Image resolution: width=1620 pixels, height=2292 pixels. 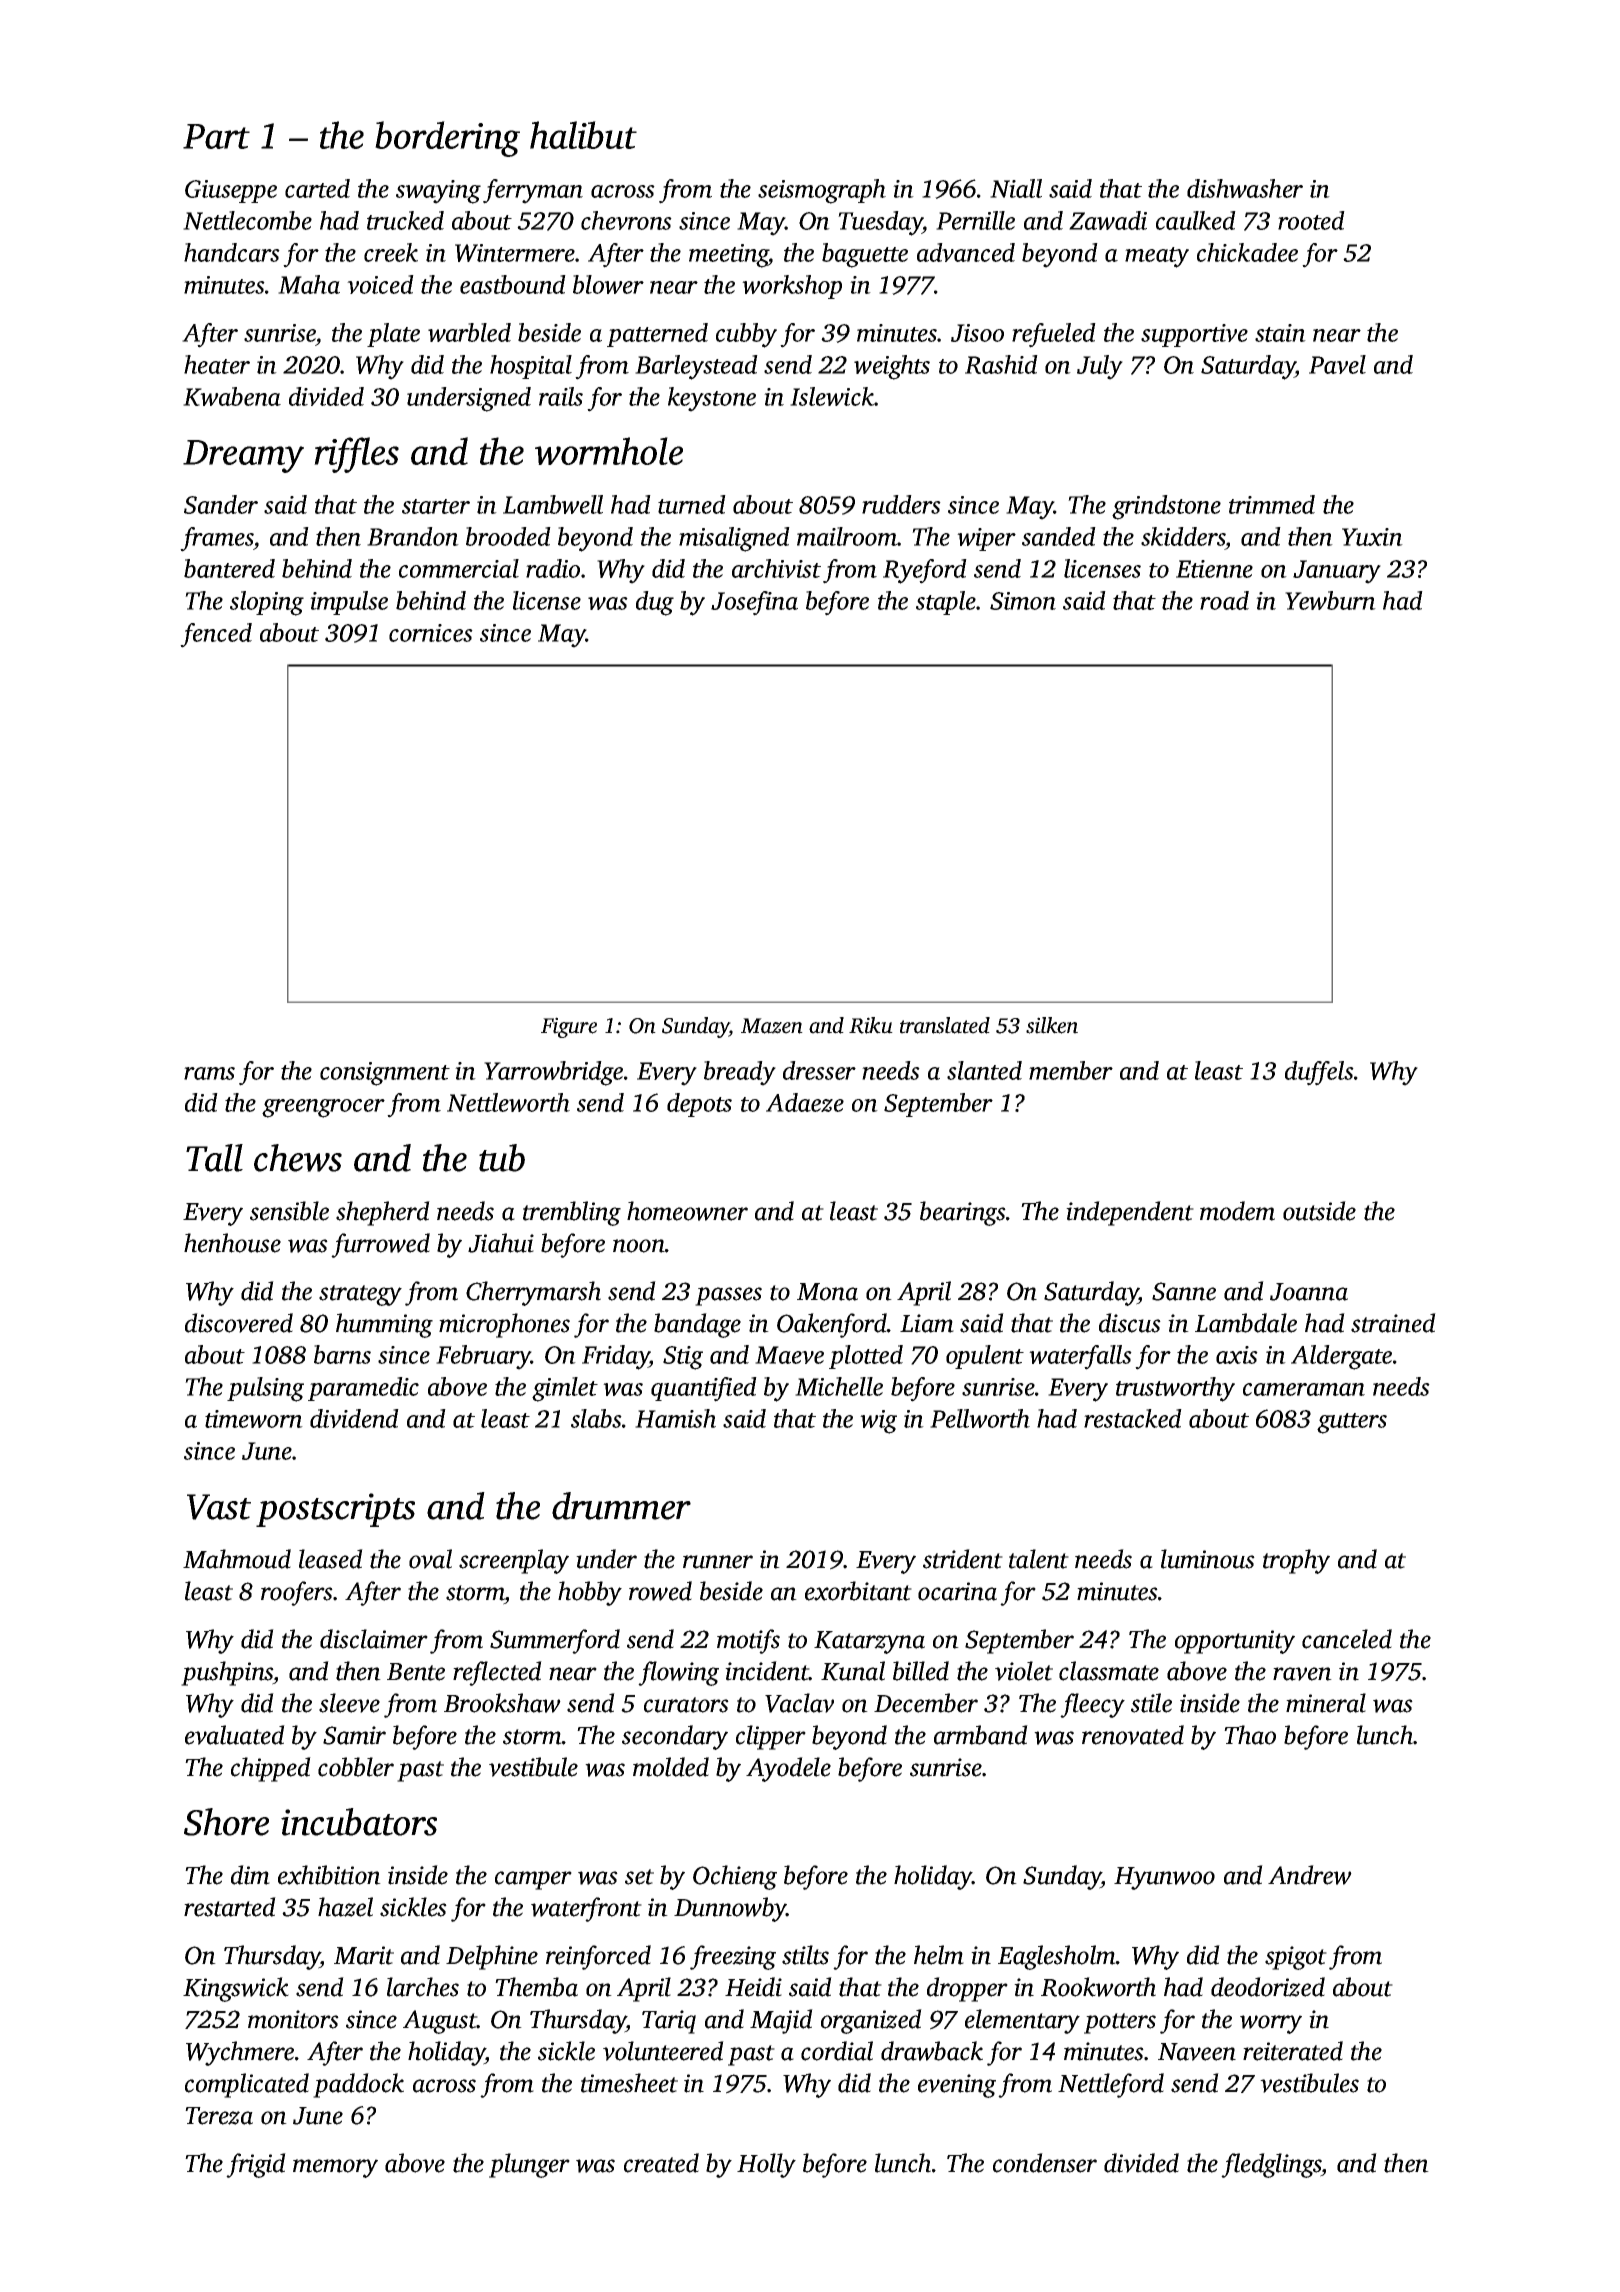 What do you see at coordinates (342, 1354) in the document?
I see `barns` at bounding box center [342, 1354].
